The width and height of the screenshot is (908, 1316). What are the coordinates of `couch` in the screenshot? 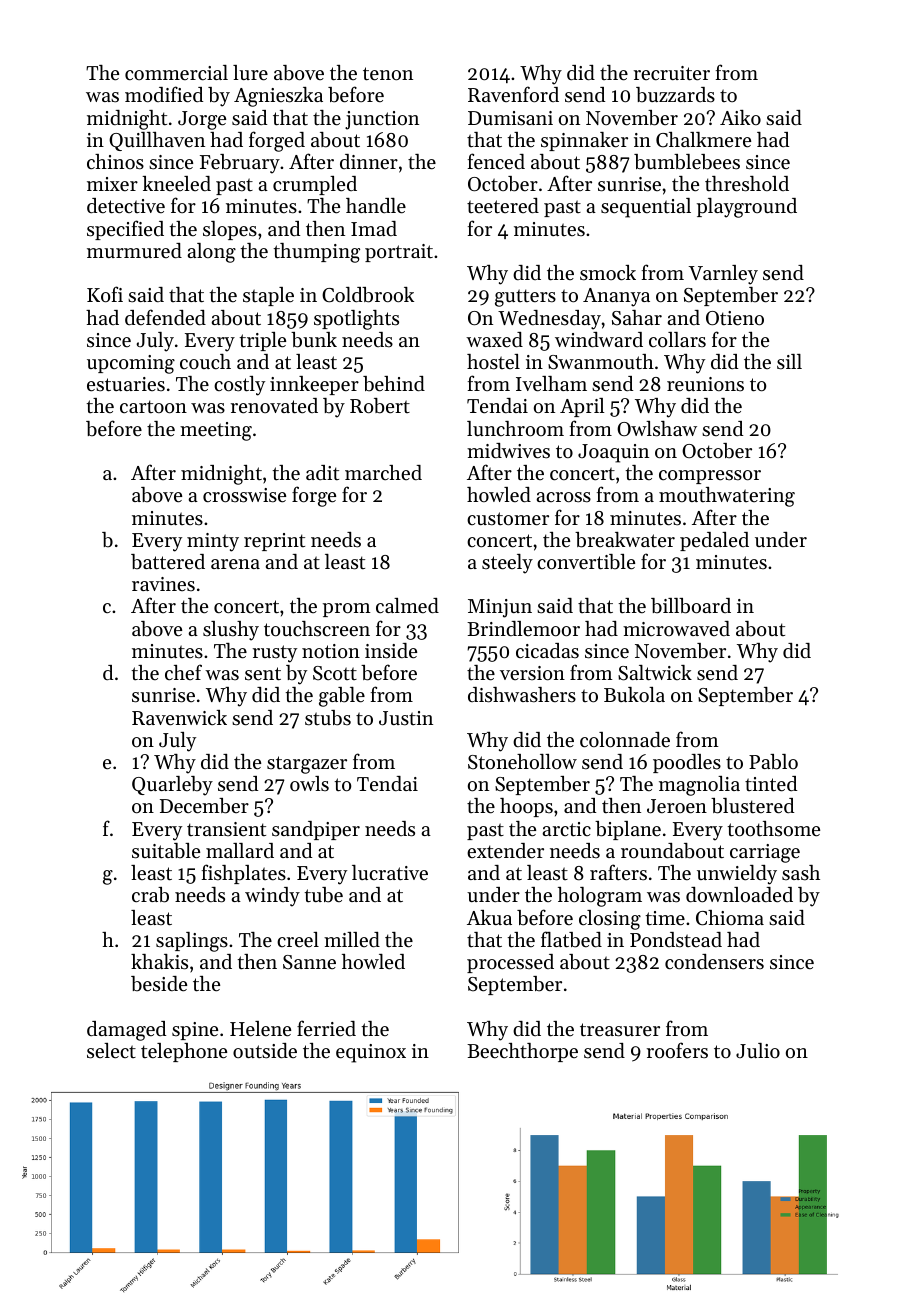 It's located at (205, 361).
